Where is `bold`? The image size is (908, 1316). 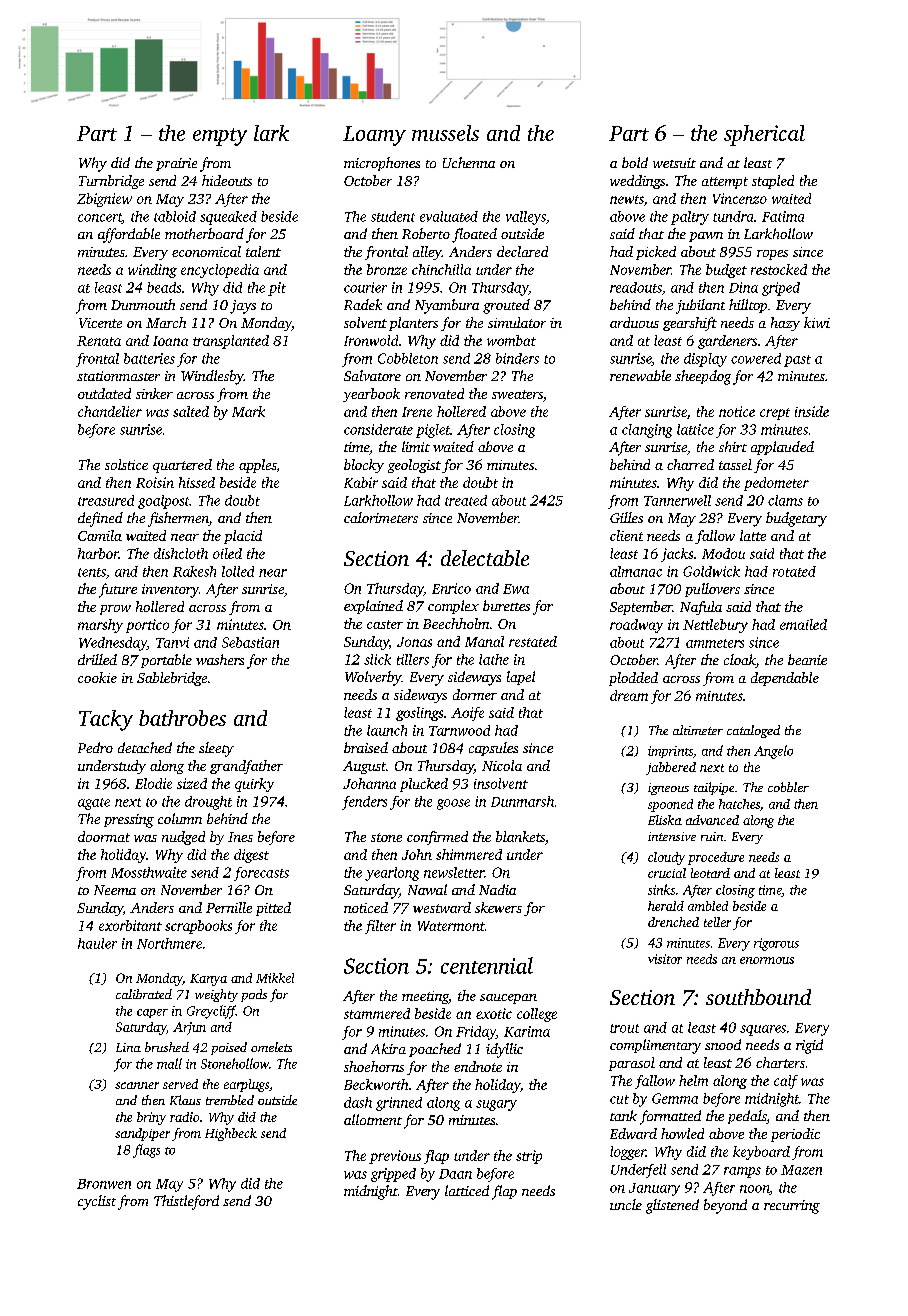
bold is located at coordinates (635, 162).
